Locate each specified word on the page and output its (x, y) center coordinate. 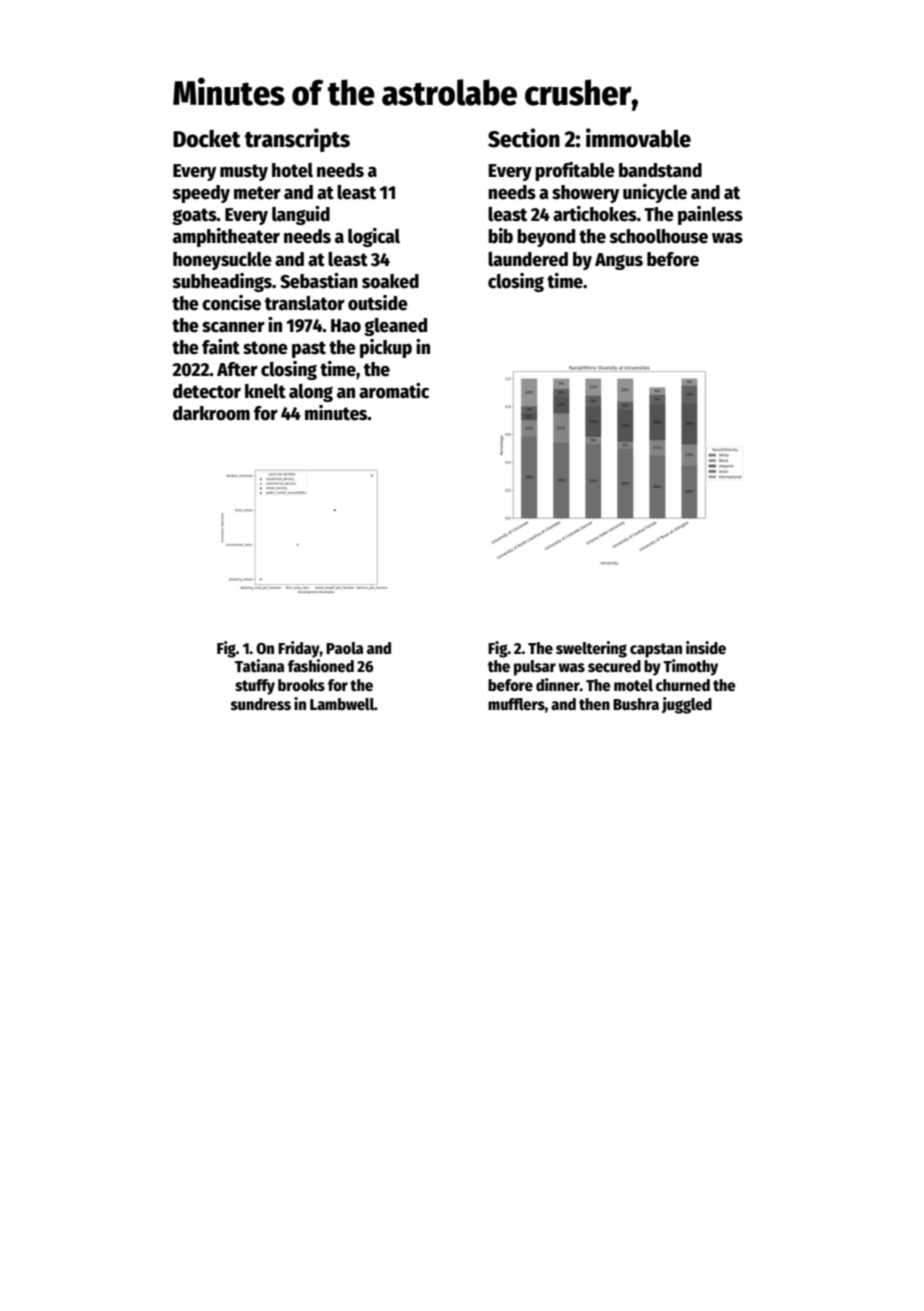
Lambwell (342, 704)
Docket (207, 139)
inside (706, 647)
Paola (345, 648)
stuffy (255, 687)
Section (524, 138)
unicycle (655, 193)
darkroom (211, 413)
